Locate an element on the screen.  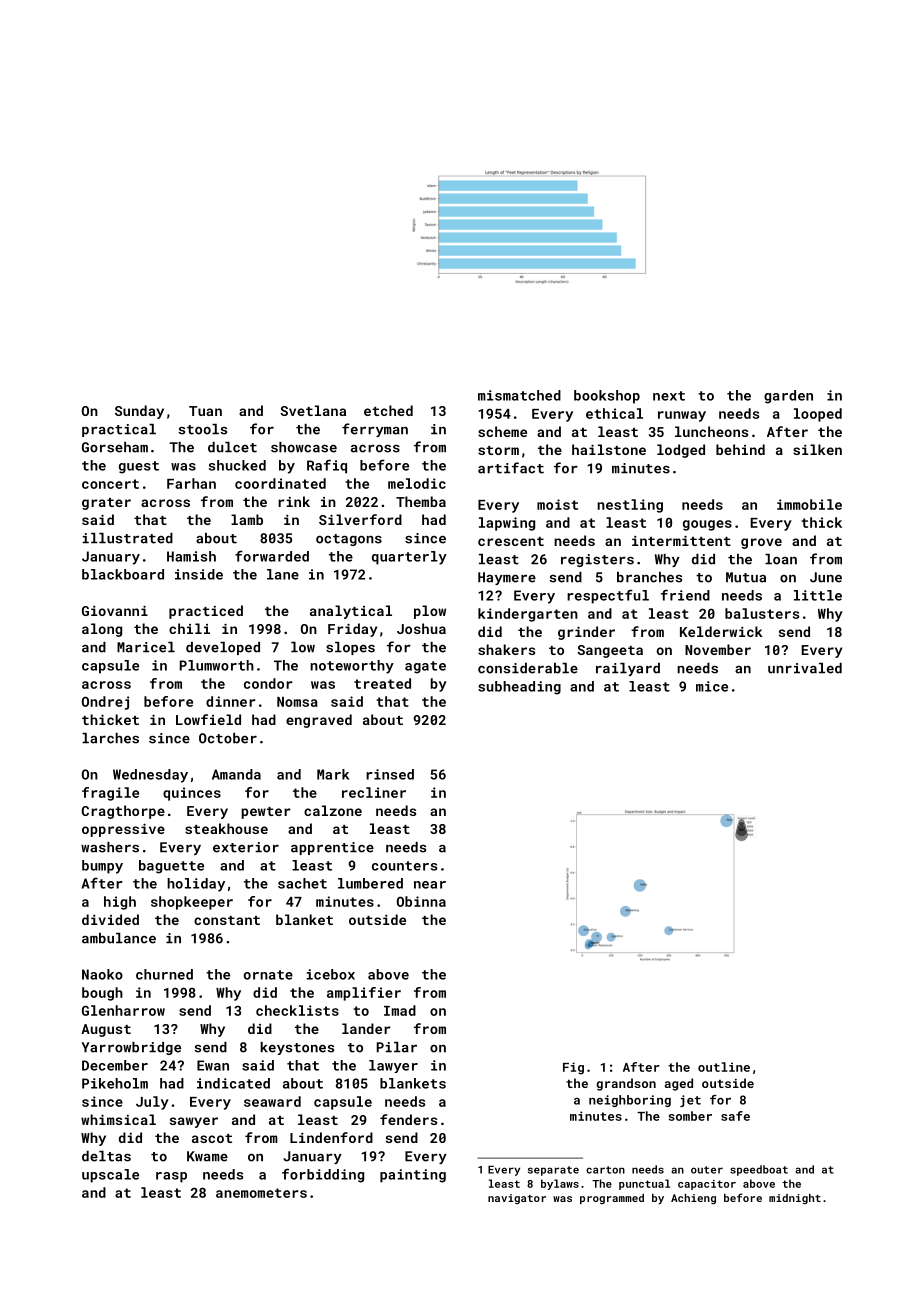
dinner is located at coordinates (230, 701).
